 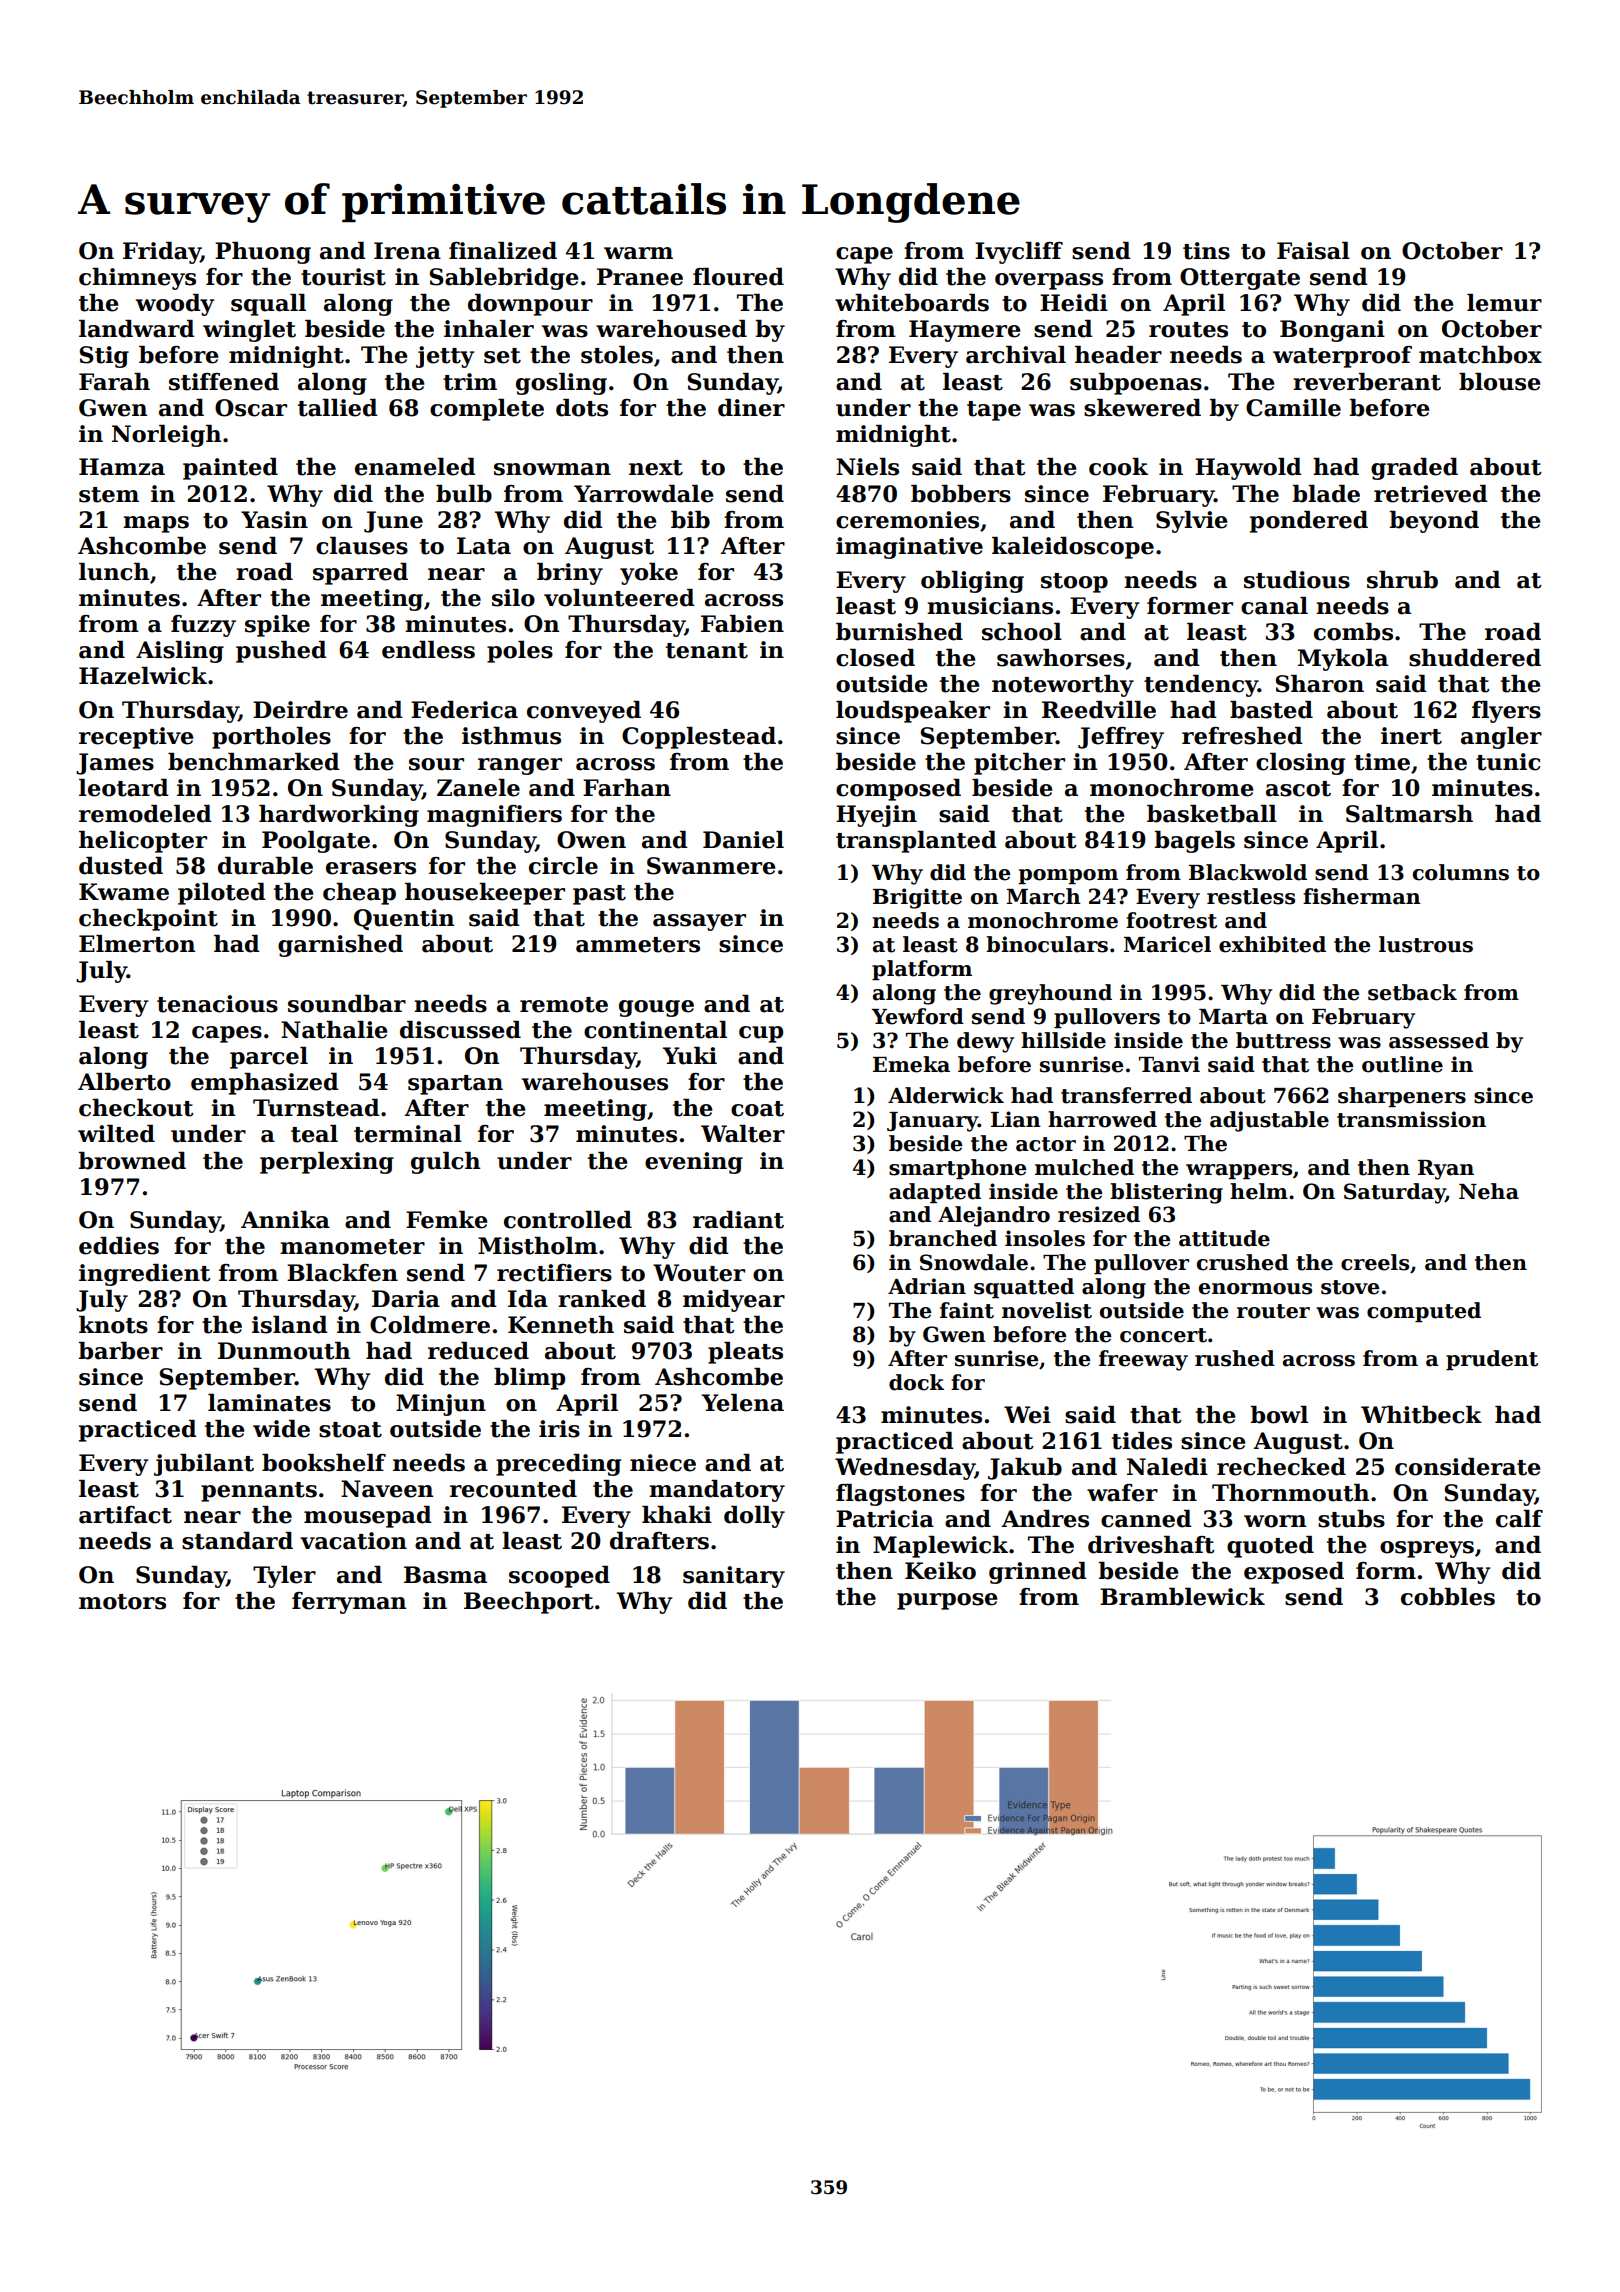 I want to click on Faisal, so click(x=1313, y=251).
